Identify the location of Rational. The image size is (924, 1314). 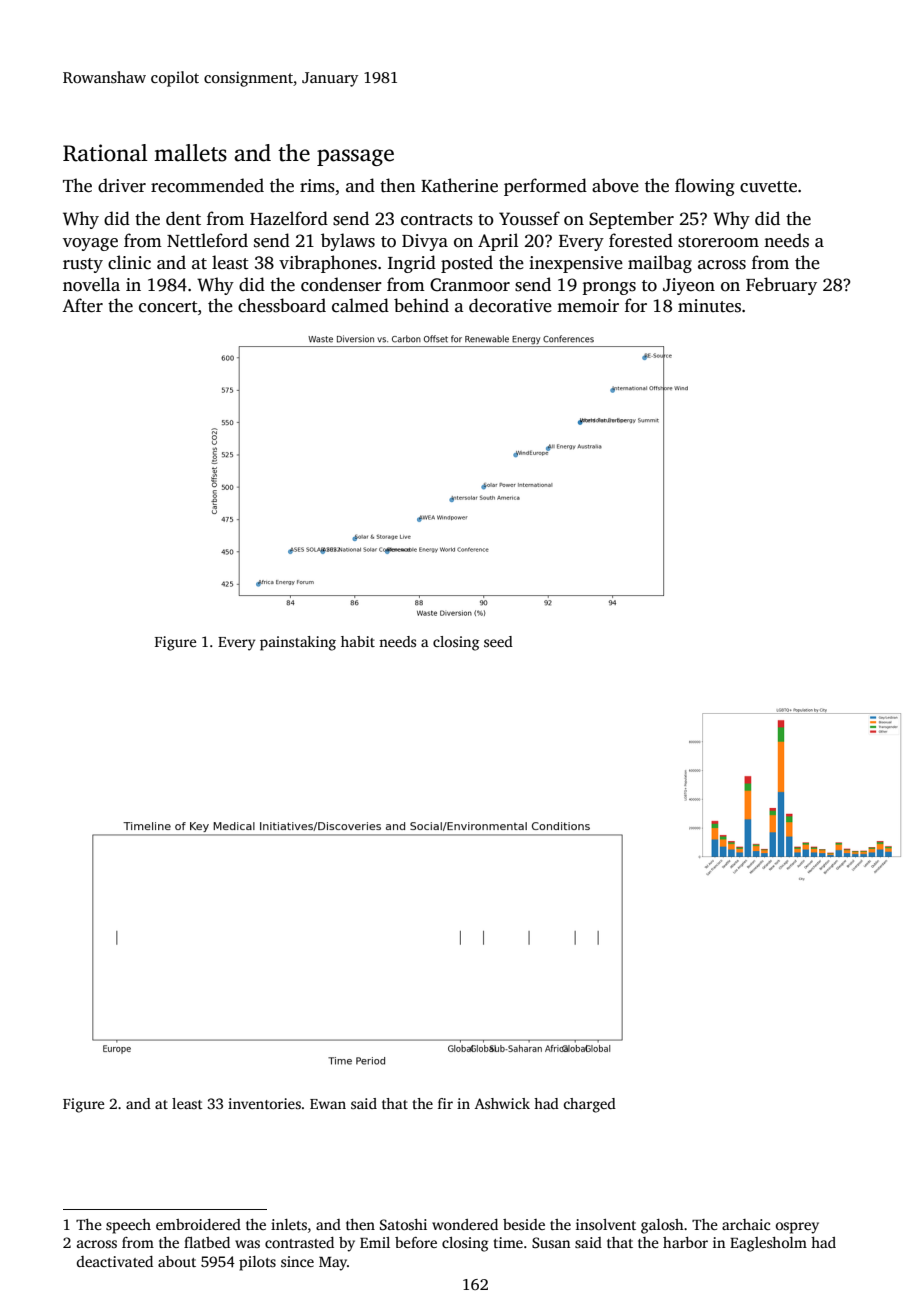
(105, 153).
